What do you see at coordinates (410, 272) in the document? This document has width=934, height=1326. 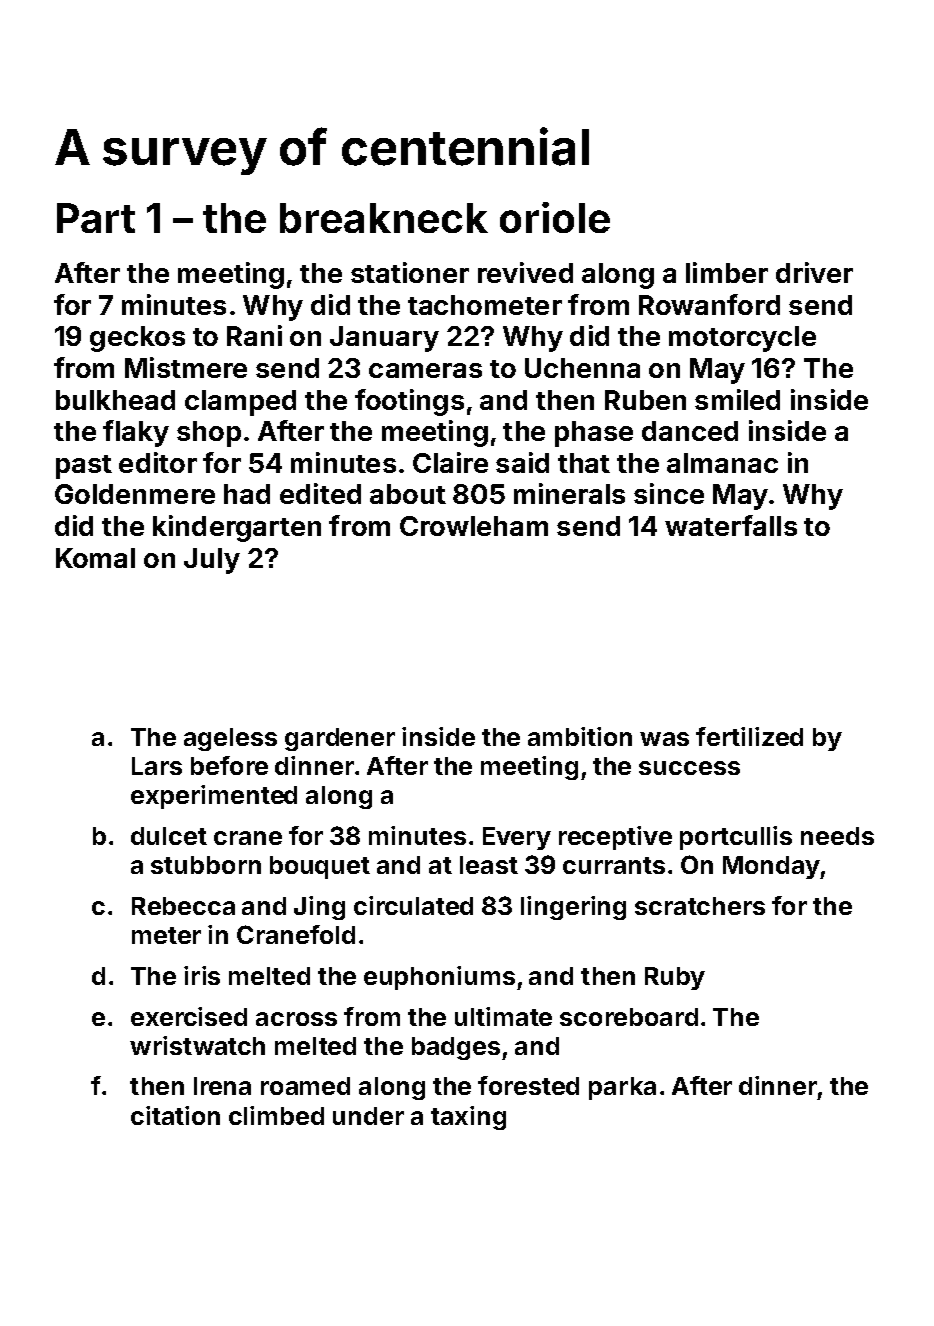 I see `stationer` at bounding box center [410, 272].
